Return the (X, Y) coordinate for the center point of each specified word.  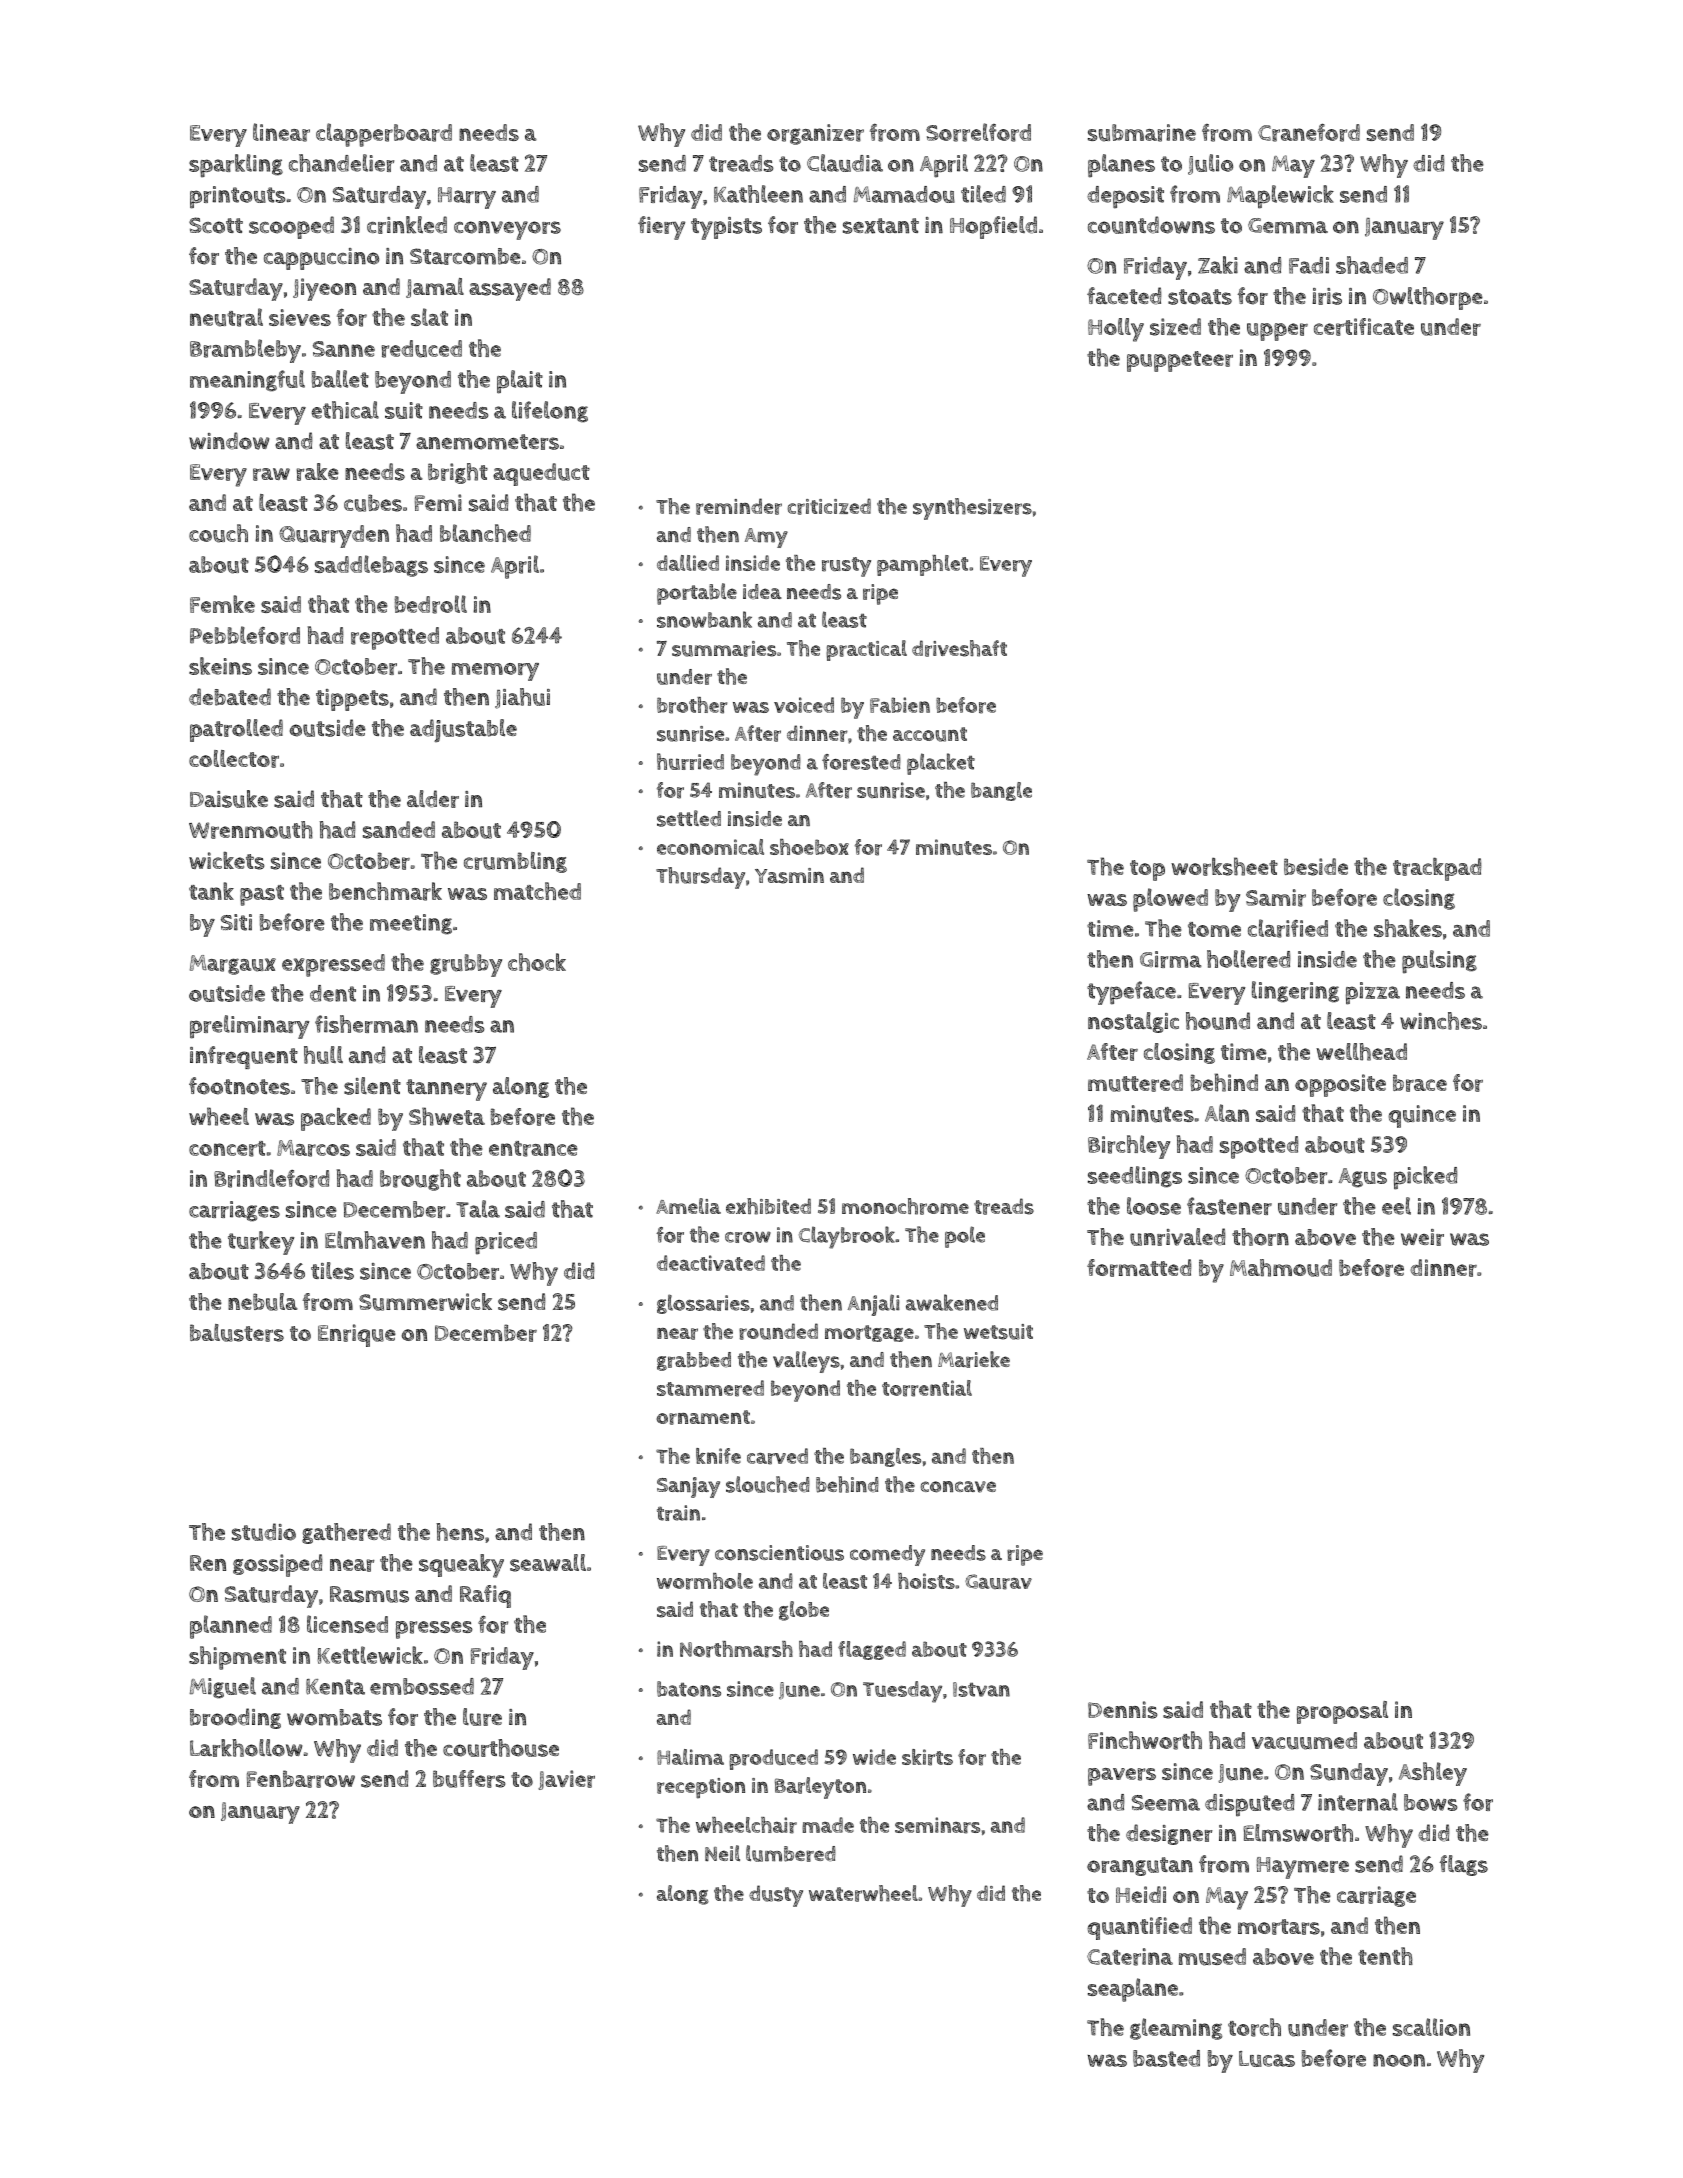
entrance (533, 1149)
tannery (446, 1090)
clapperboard (384, 135)
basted (1166, 2058)
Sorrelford (978, 132)
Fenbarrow (301, 1779)
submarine (1142, 133)
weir (1422, 1237)
